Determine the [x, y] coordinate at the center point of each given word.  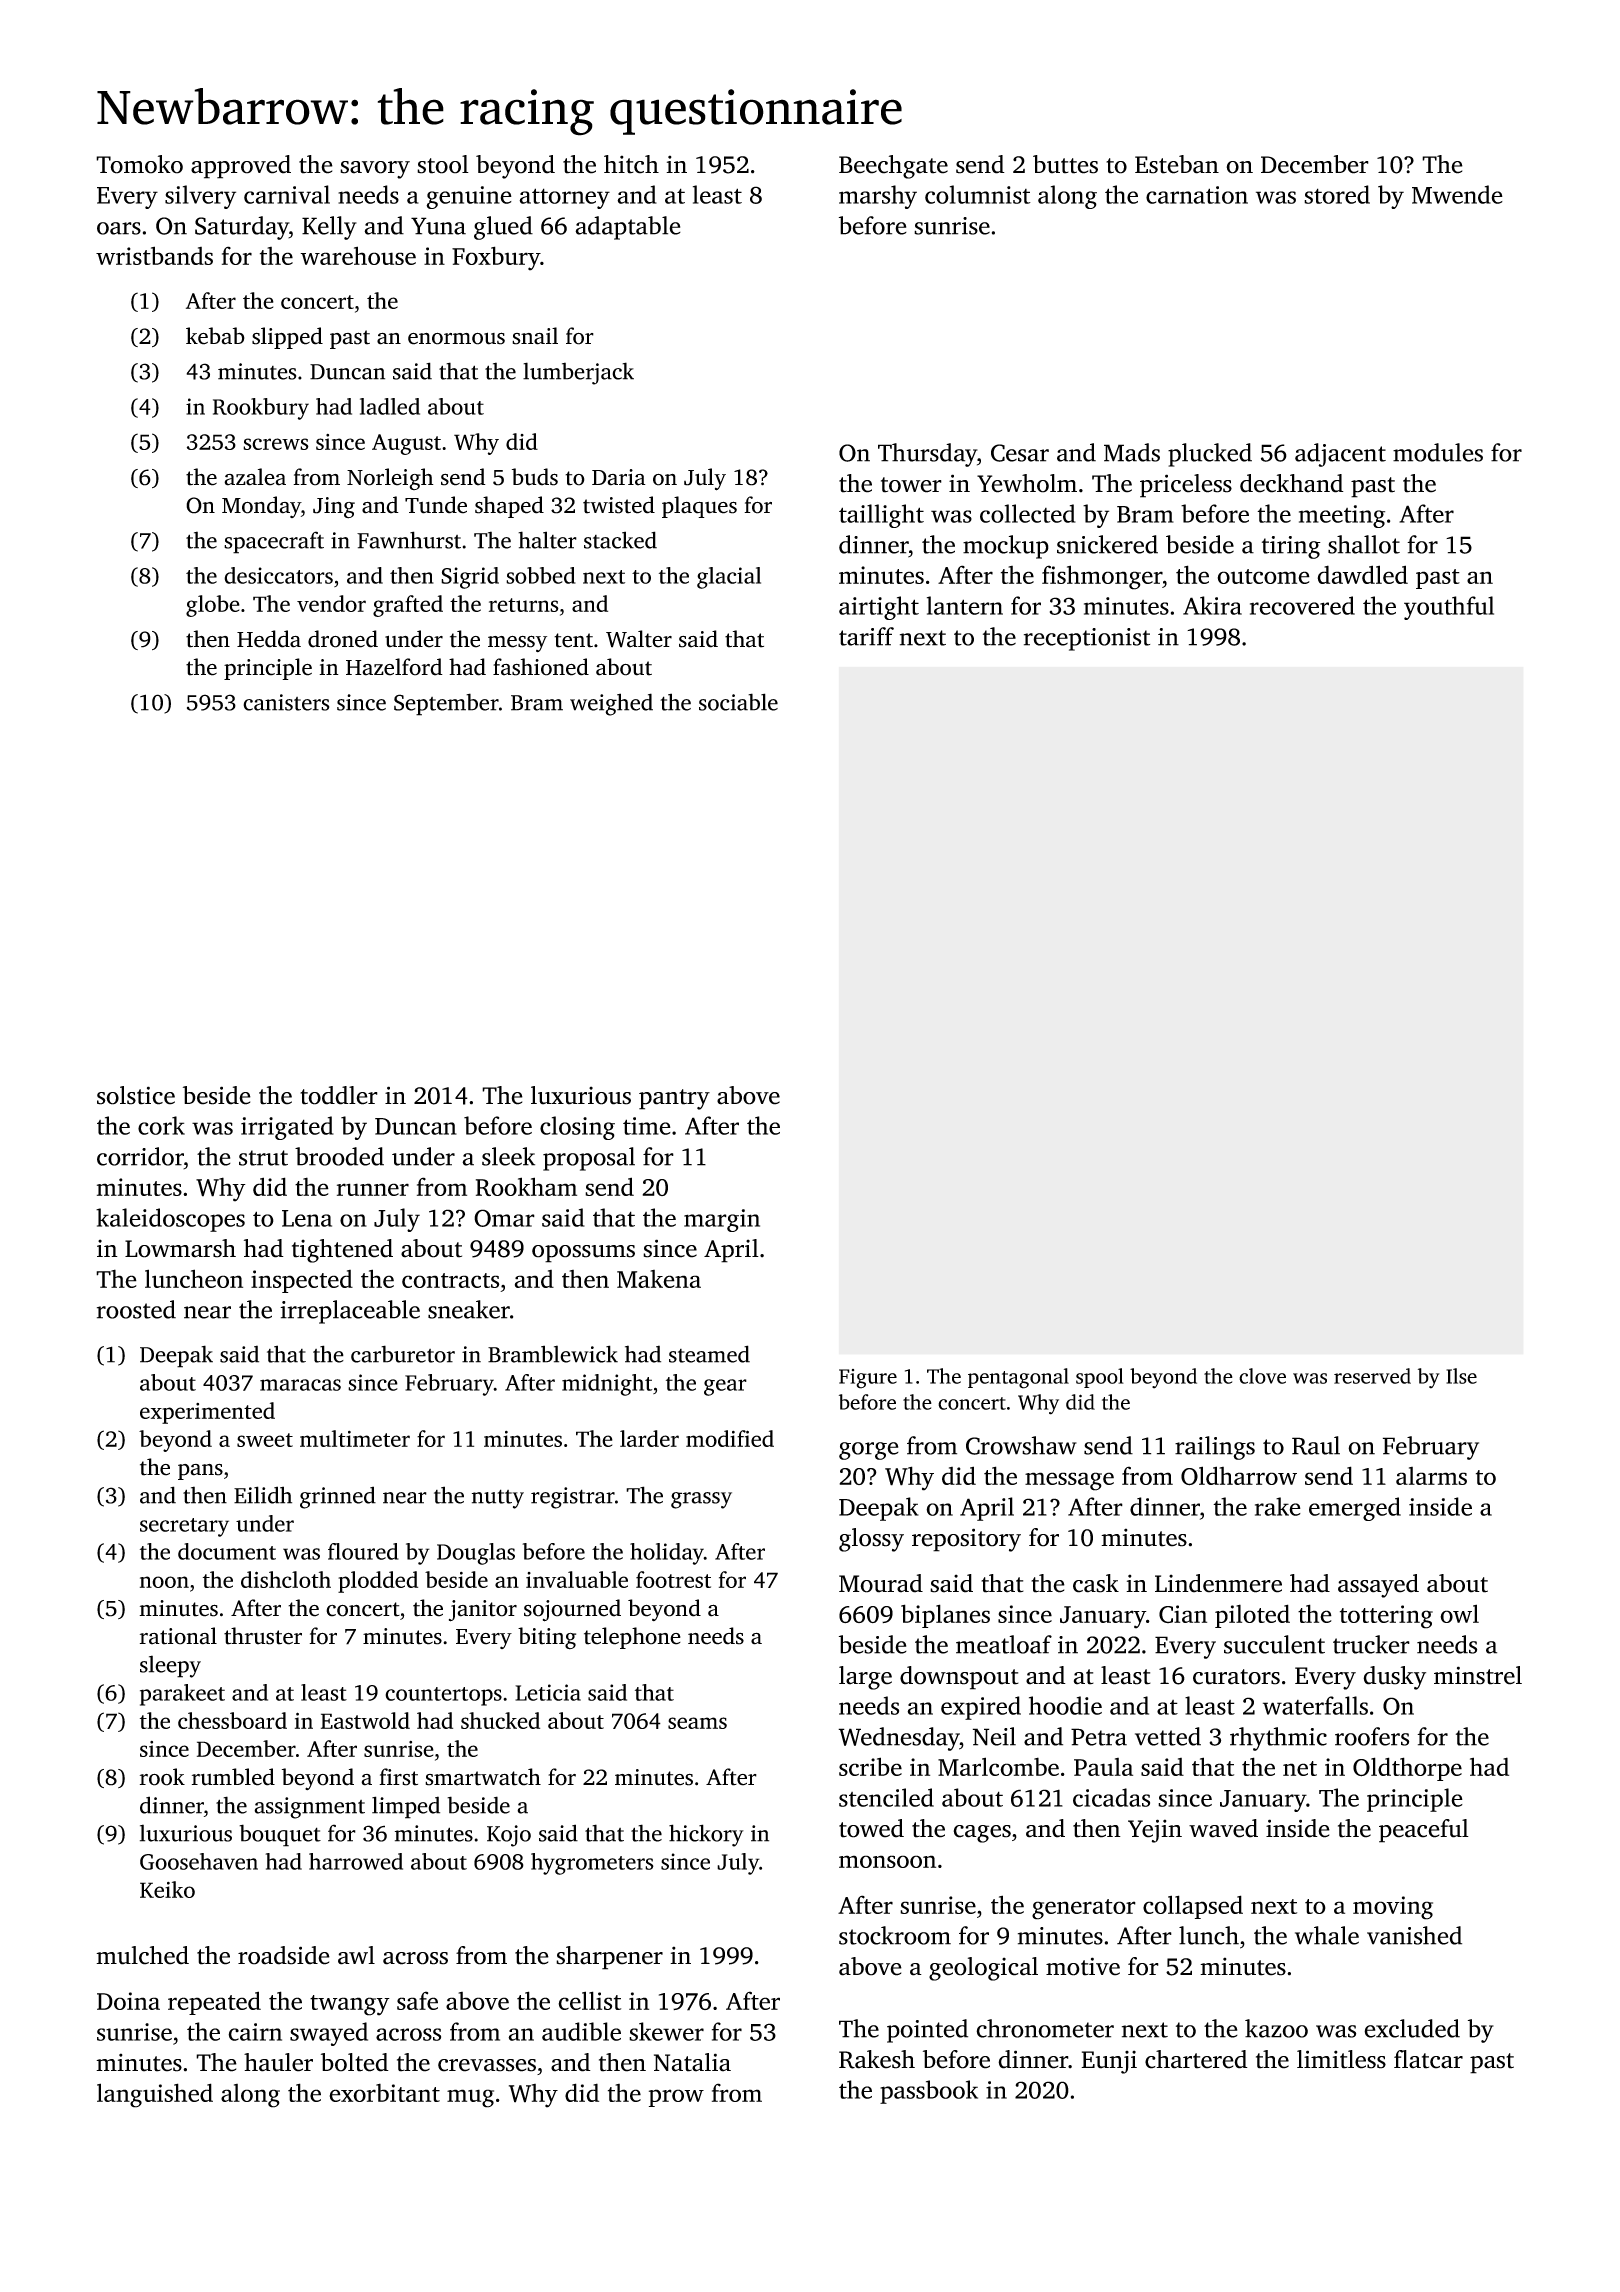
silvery [200, 197]
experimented [207, 1413]
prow [676, 2098]
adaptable [628, 228]
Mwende [1457, 194]
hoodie [1065, 1705]
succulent [1274, 1644]
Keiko [167, 1889]
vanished [1414, 1935]
